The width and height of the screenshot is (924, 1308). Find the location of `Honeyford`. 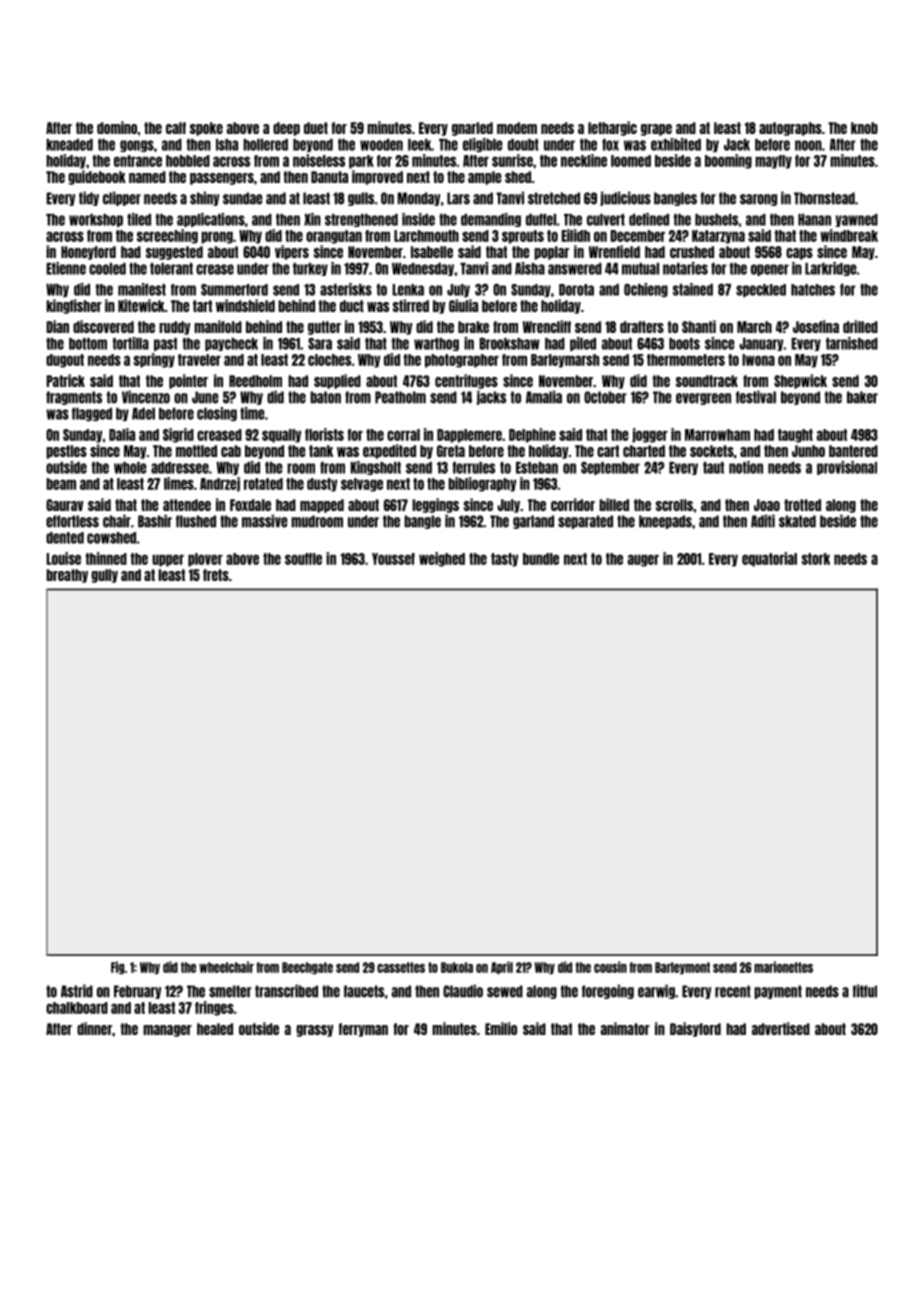

Honeyford is located at coordinates (88, 253).
